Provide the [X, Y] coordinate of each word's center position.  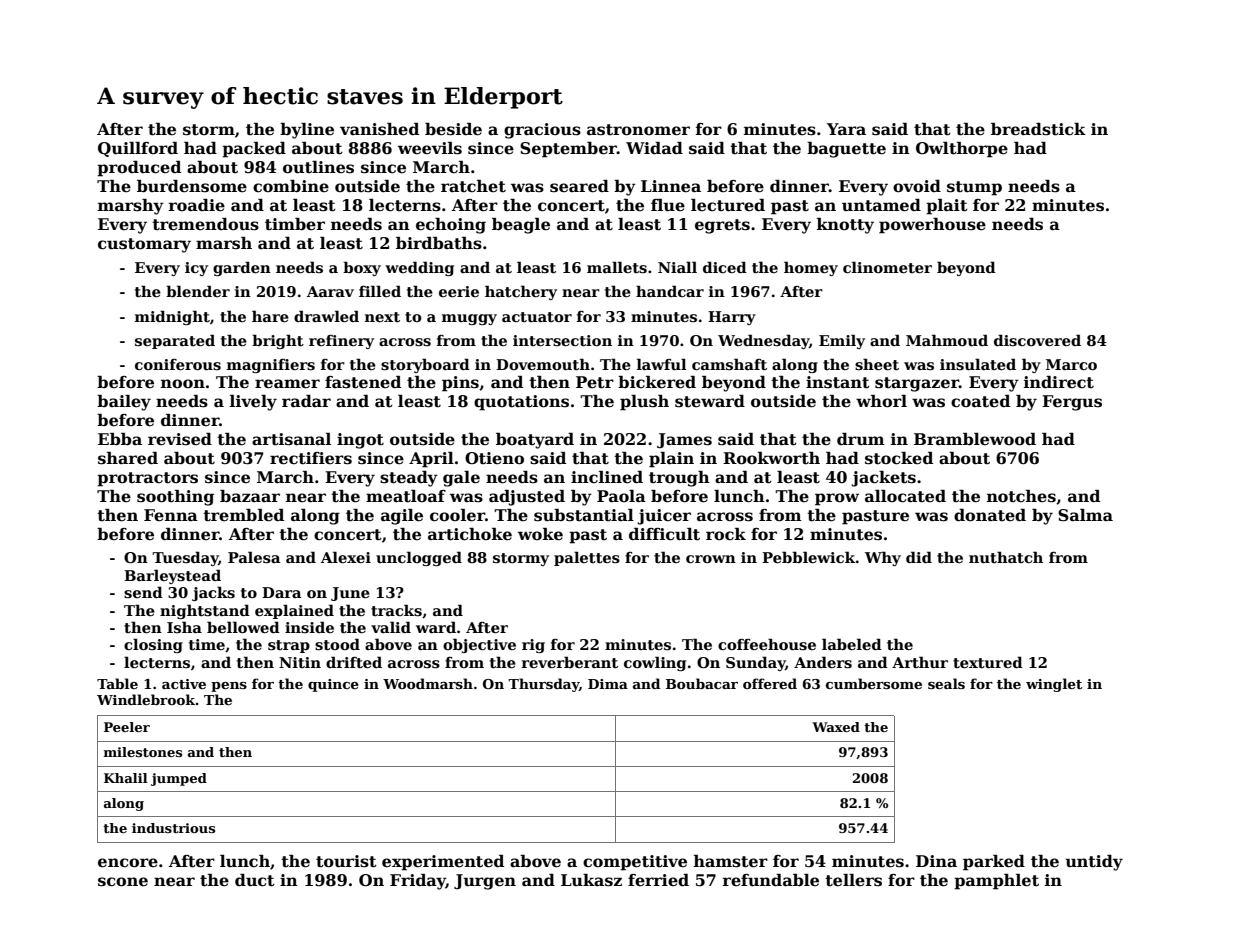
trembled [243, 515]
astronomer [638, 130]
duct [255, 880]
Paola [621, 496]
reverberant [570, 662]
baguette [846, 150]
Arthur [920, 662]
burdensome [192, 186]
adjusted [527, 498]
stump [974, 188]
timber [295, 224]
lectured [728, 205]
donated [990, 515]
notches [1021, 496]
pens [229, 687]
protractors [147, 479]
